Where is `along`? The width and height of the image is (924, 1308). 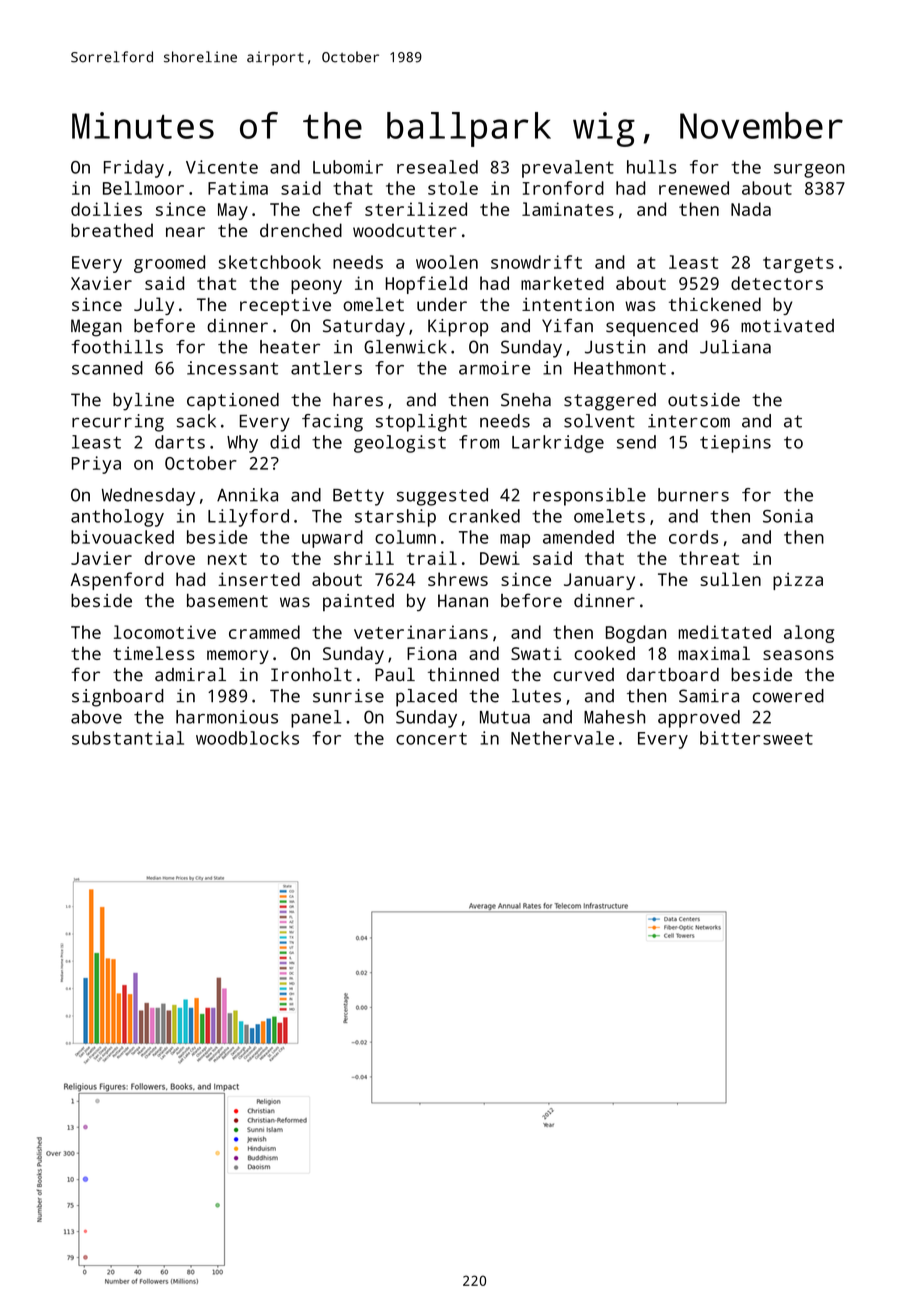 along is located at coordinates (809, 634).
